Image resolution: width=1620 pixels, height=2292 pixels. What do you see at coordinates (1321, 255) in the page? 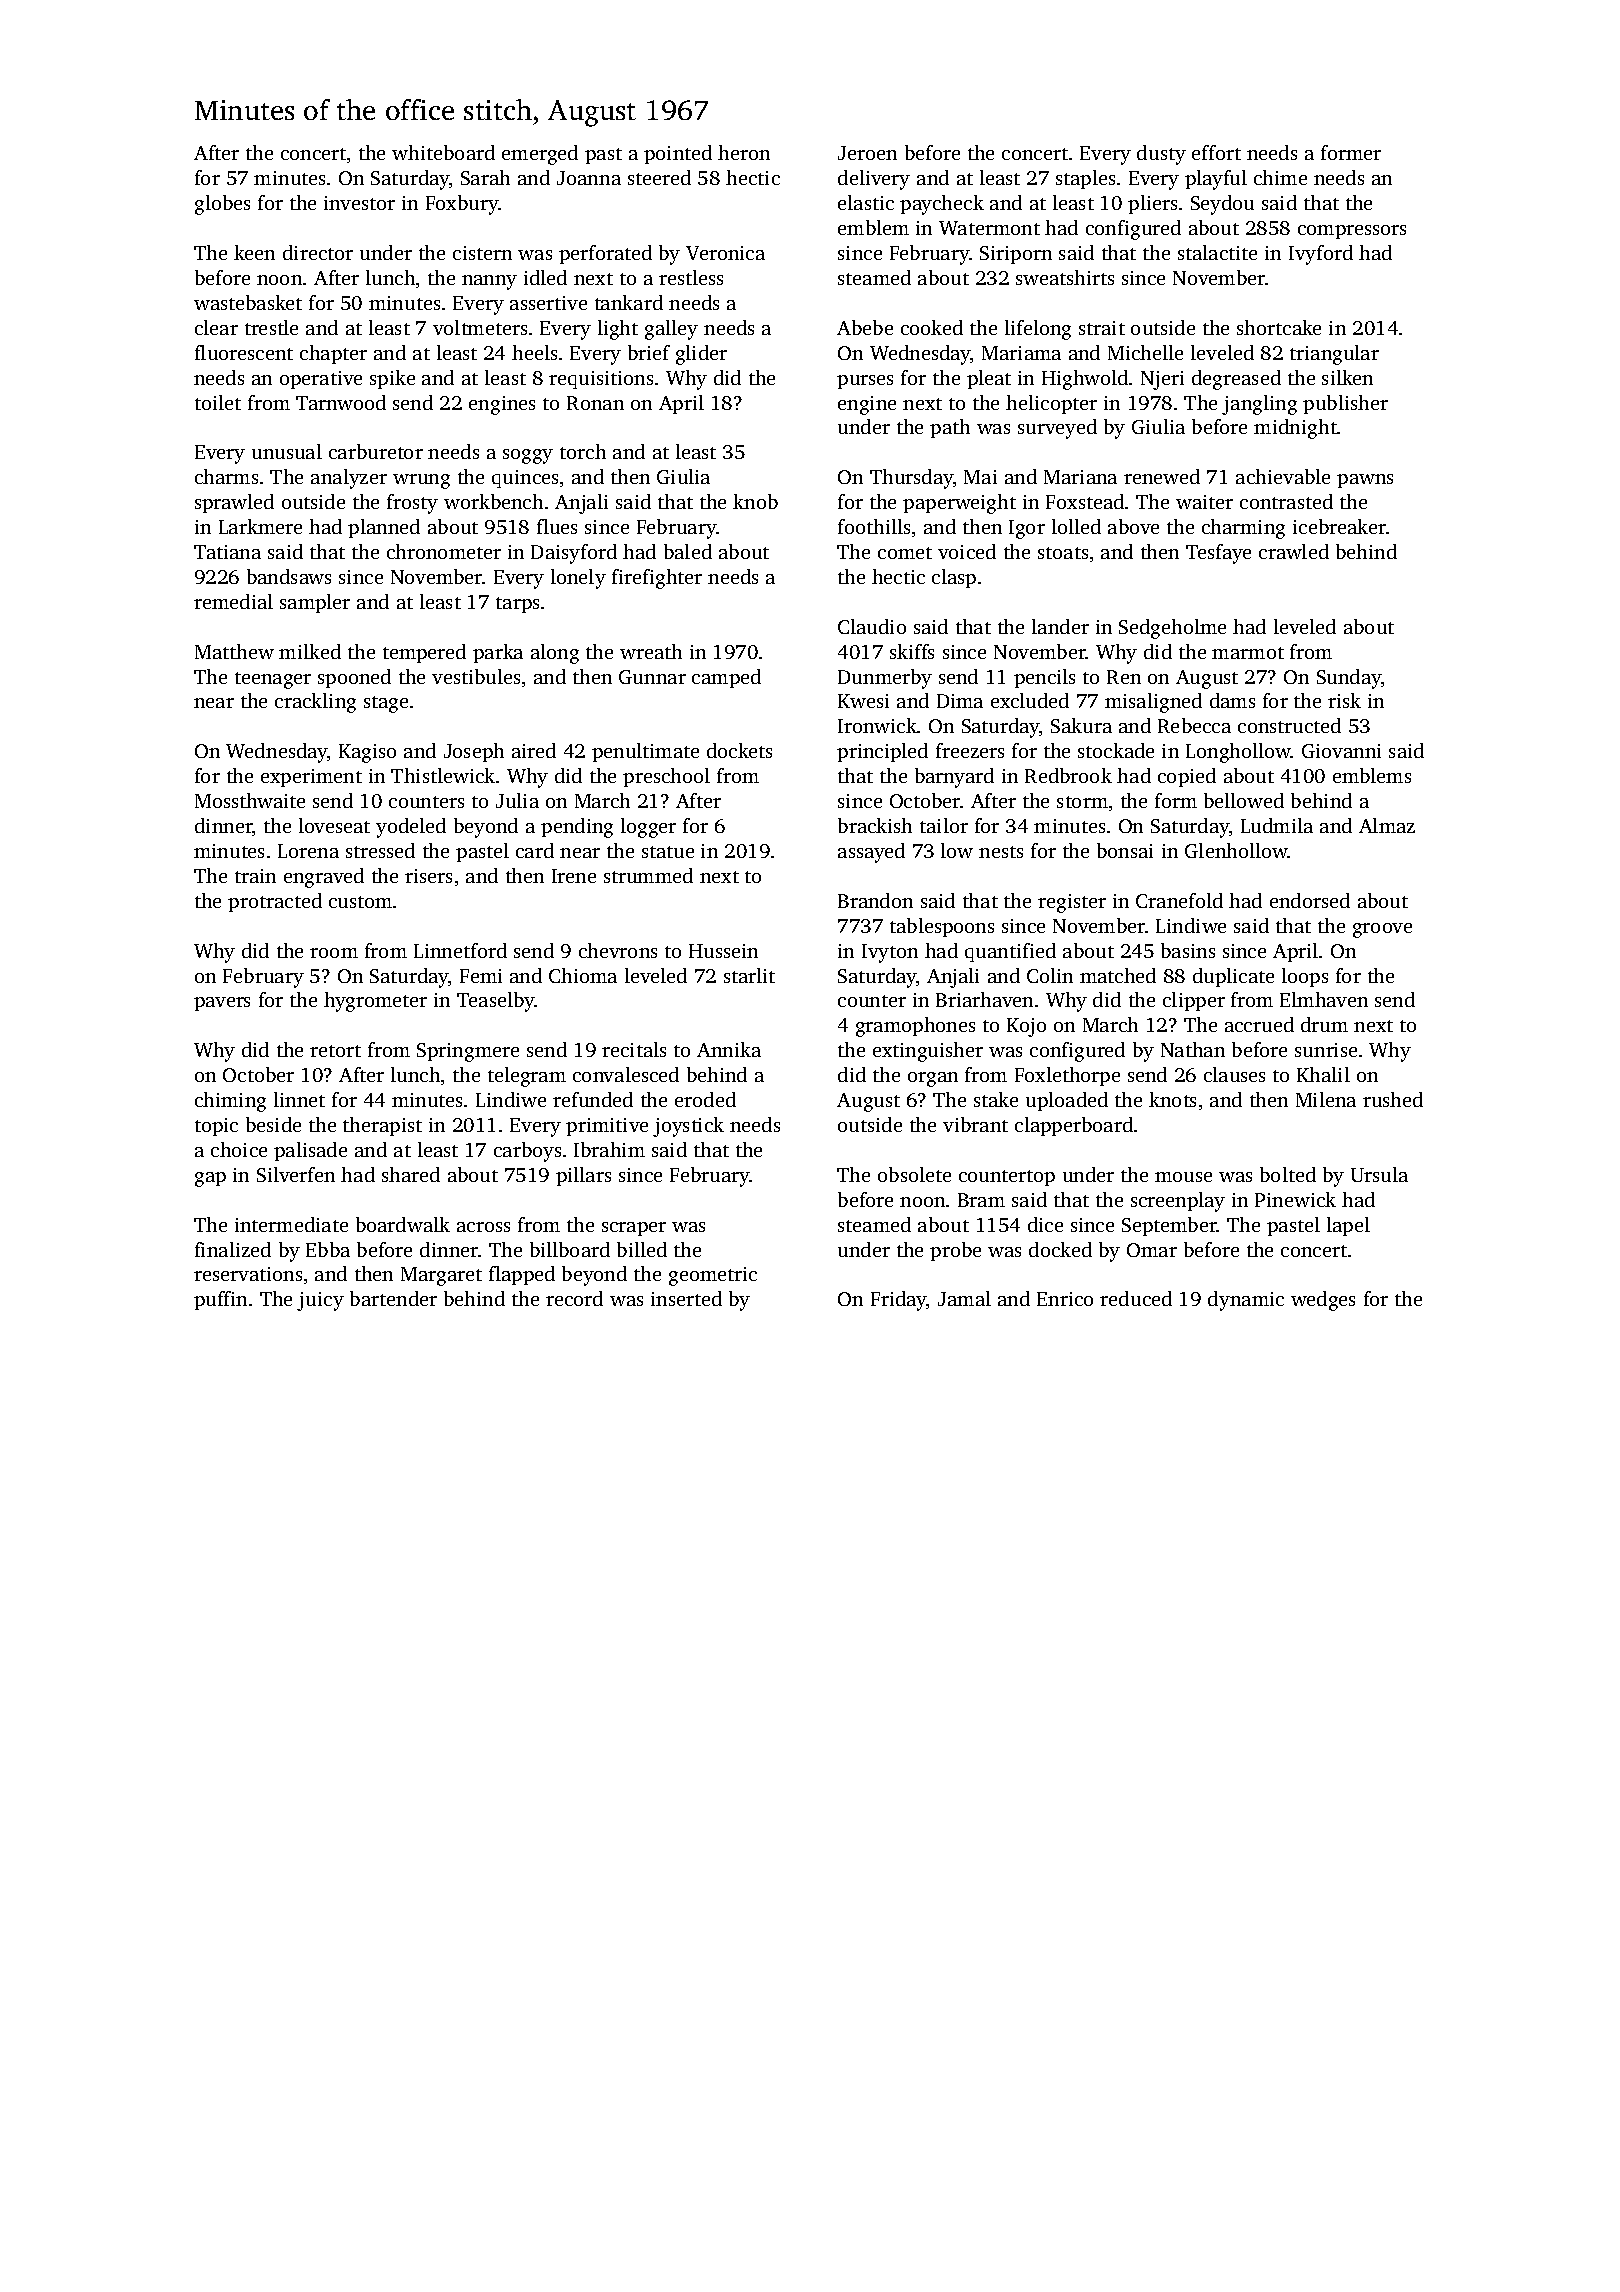
I see `Ivyford` at bounding box center [1321, 255].
